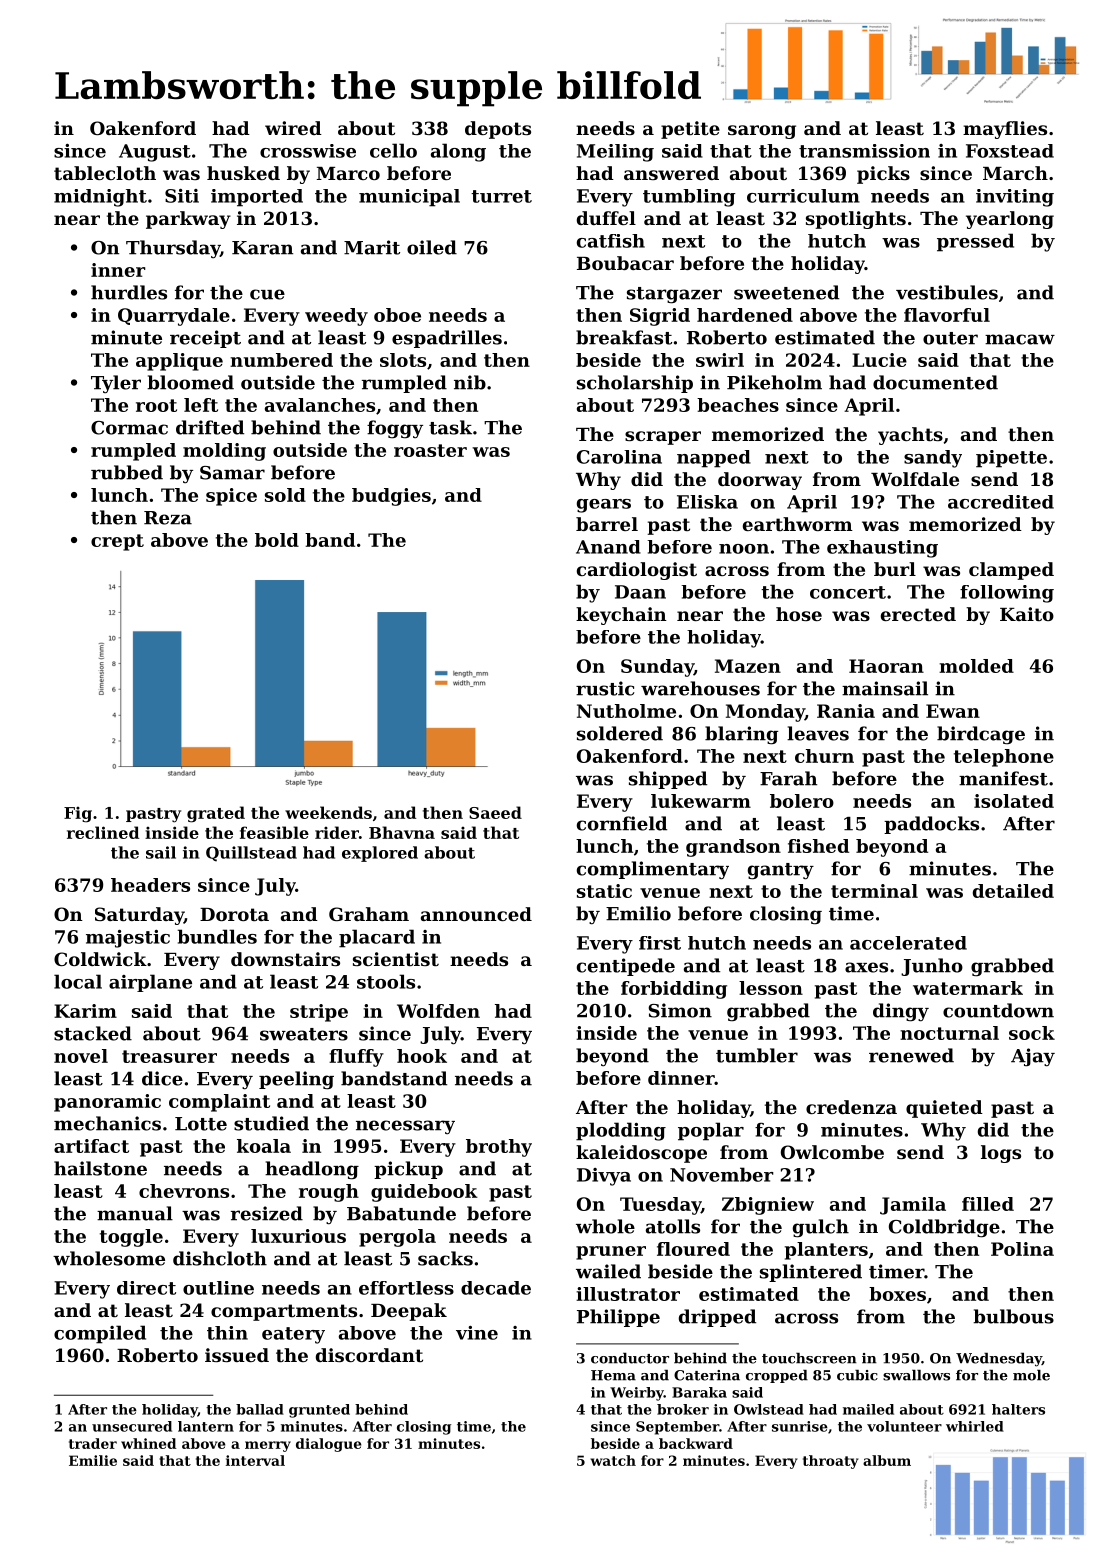  Describe the element at coordinates (626, 711) in the screenshot. I see `Nutholme` at that location.
